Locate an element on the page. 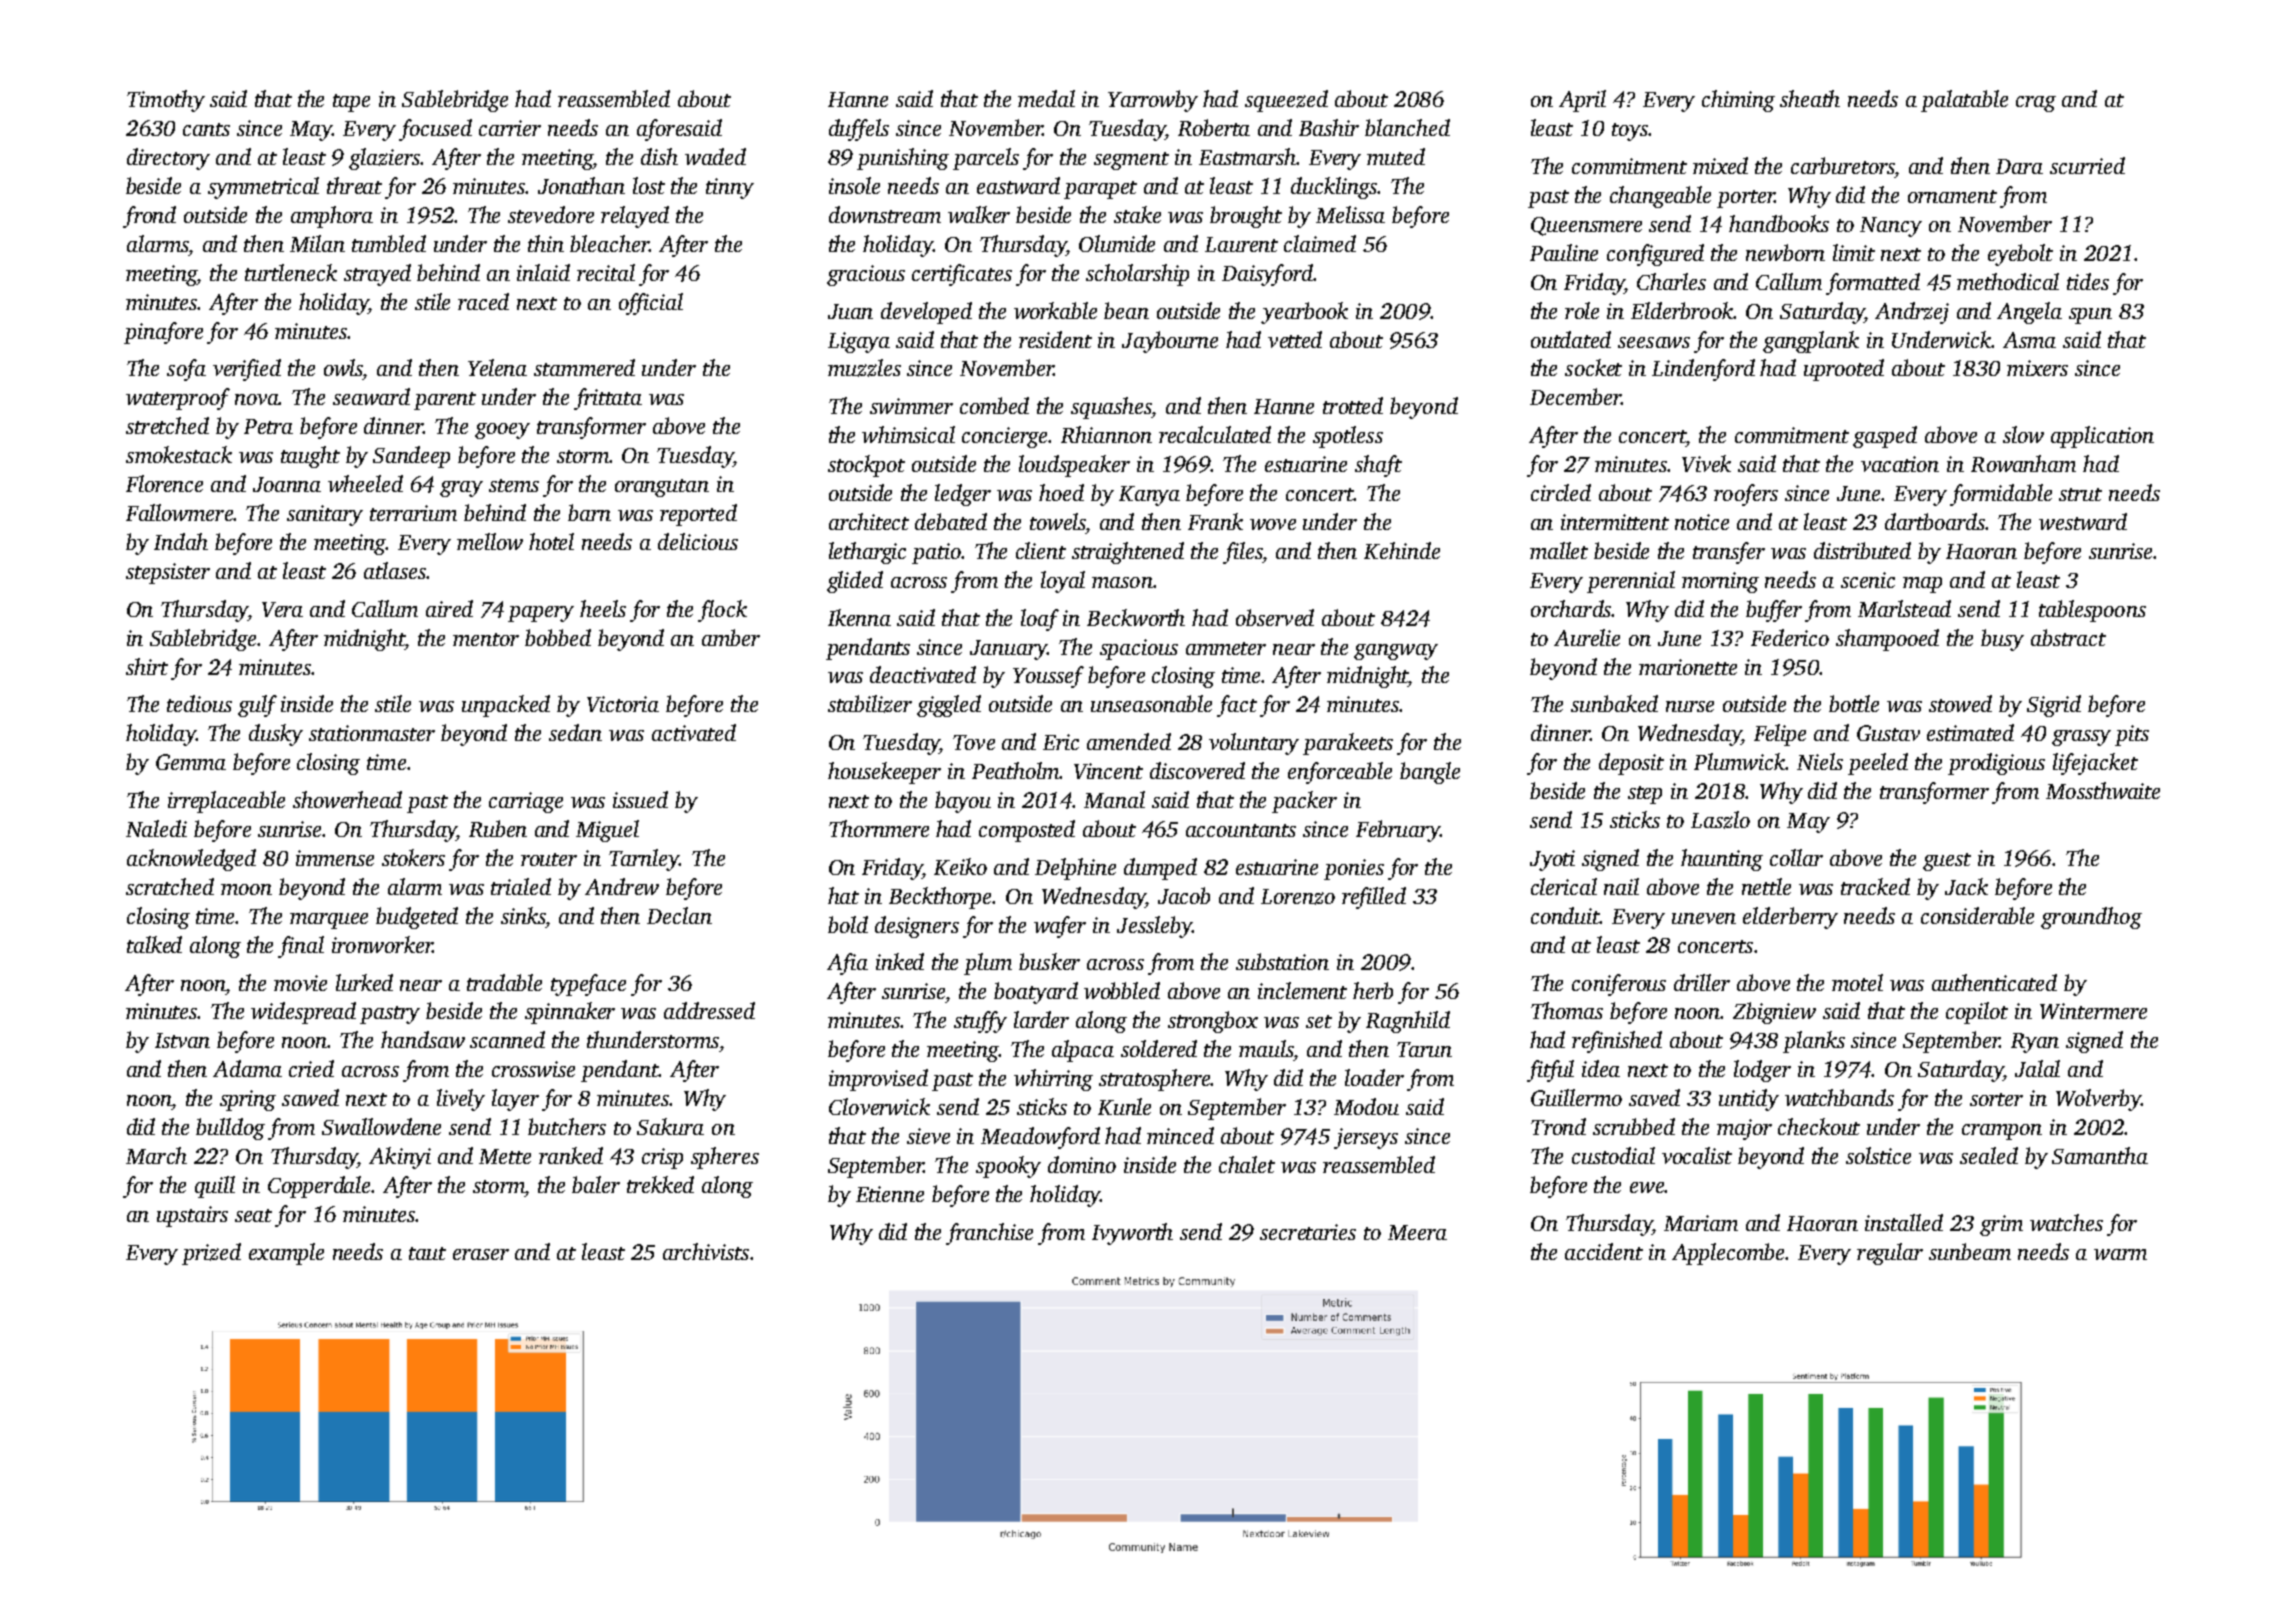 The image size is (2292, 1620). newborn is located at coordinates (1785, 252).
